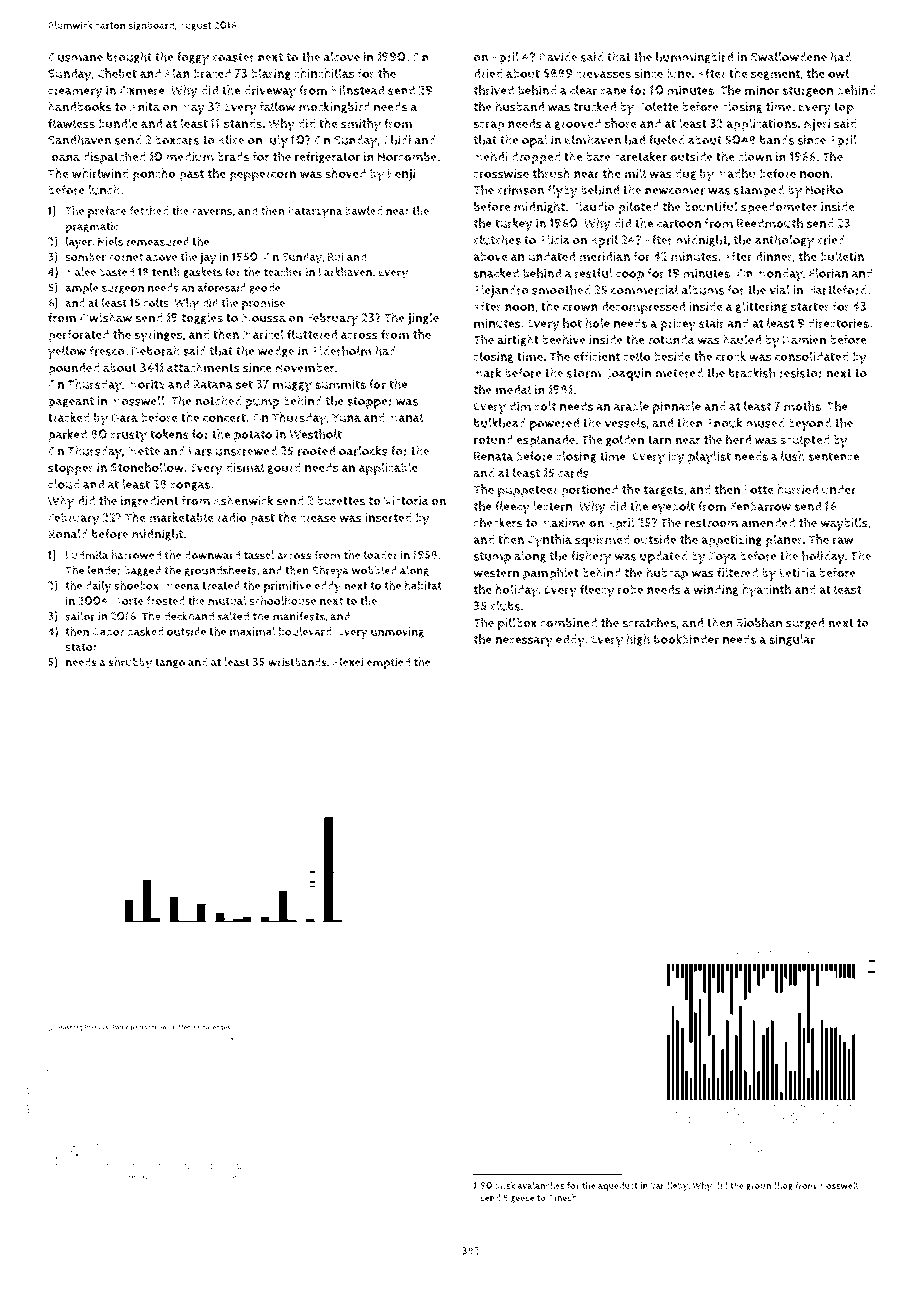 The width and height of the screenshot is (924, 1308). What do you see at coordinates (130, 663) in the screenshot?
I see `shrubby` at bounding box center [130, 663].
